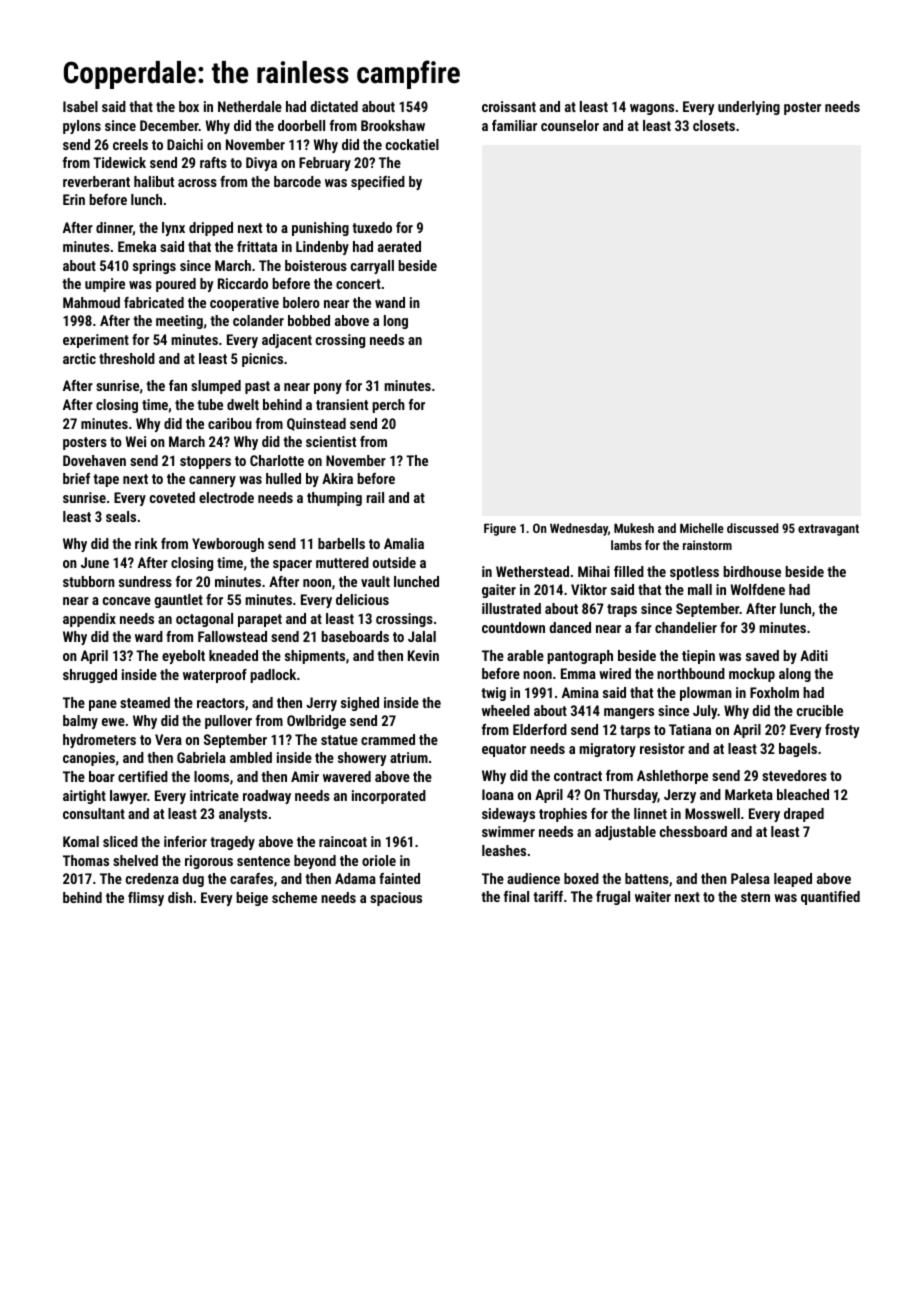  I want to click on Wednesday, so click(579, 529).
